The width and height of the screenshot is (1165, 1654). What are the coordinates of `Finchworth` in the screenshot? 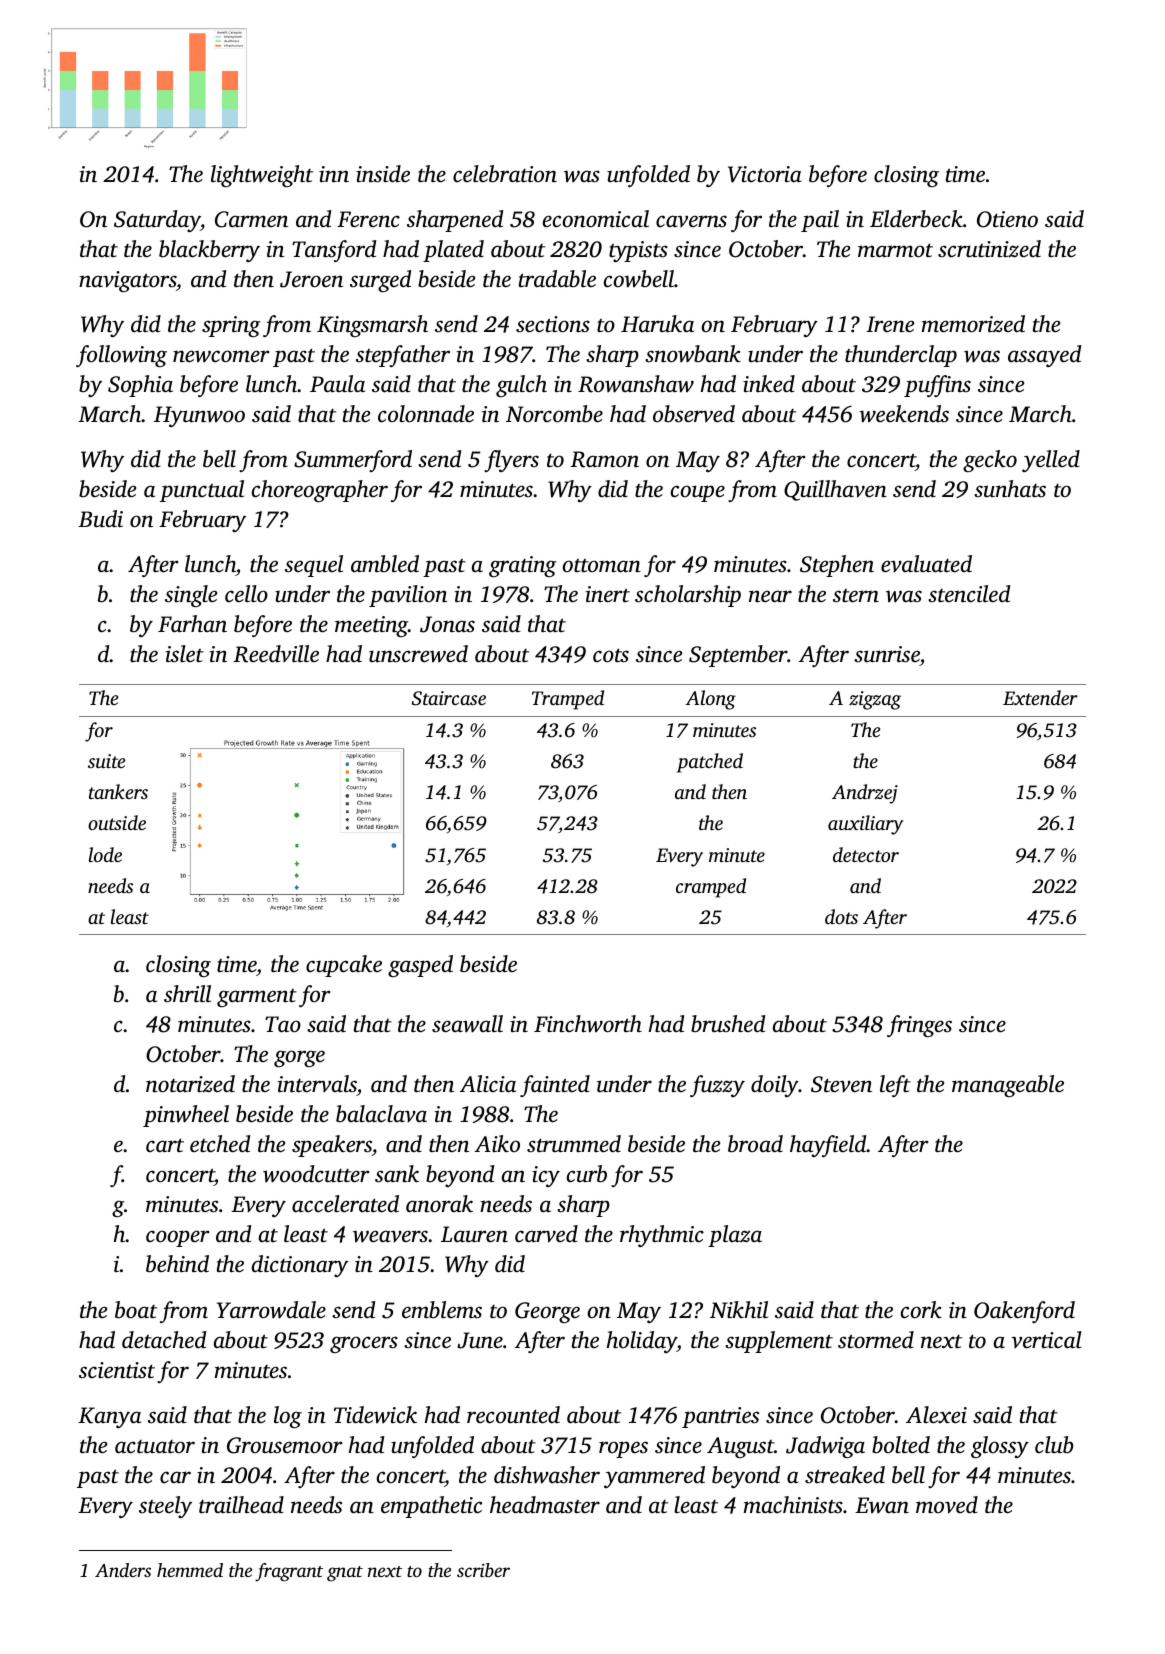 It's located at (588, 1024).
